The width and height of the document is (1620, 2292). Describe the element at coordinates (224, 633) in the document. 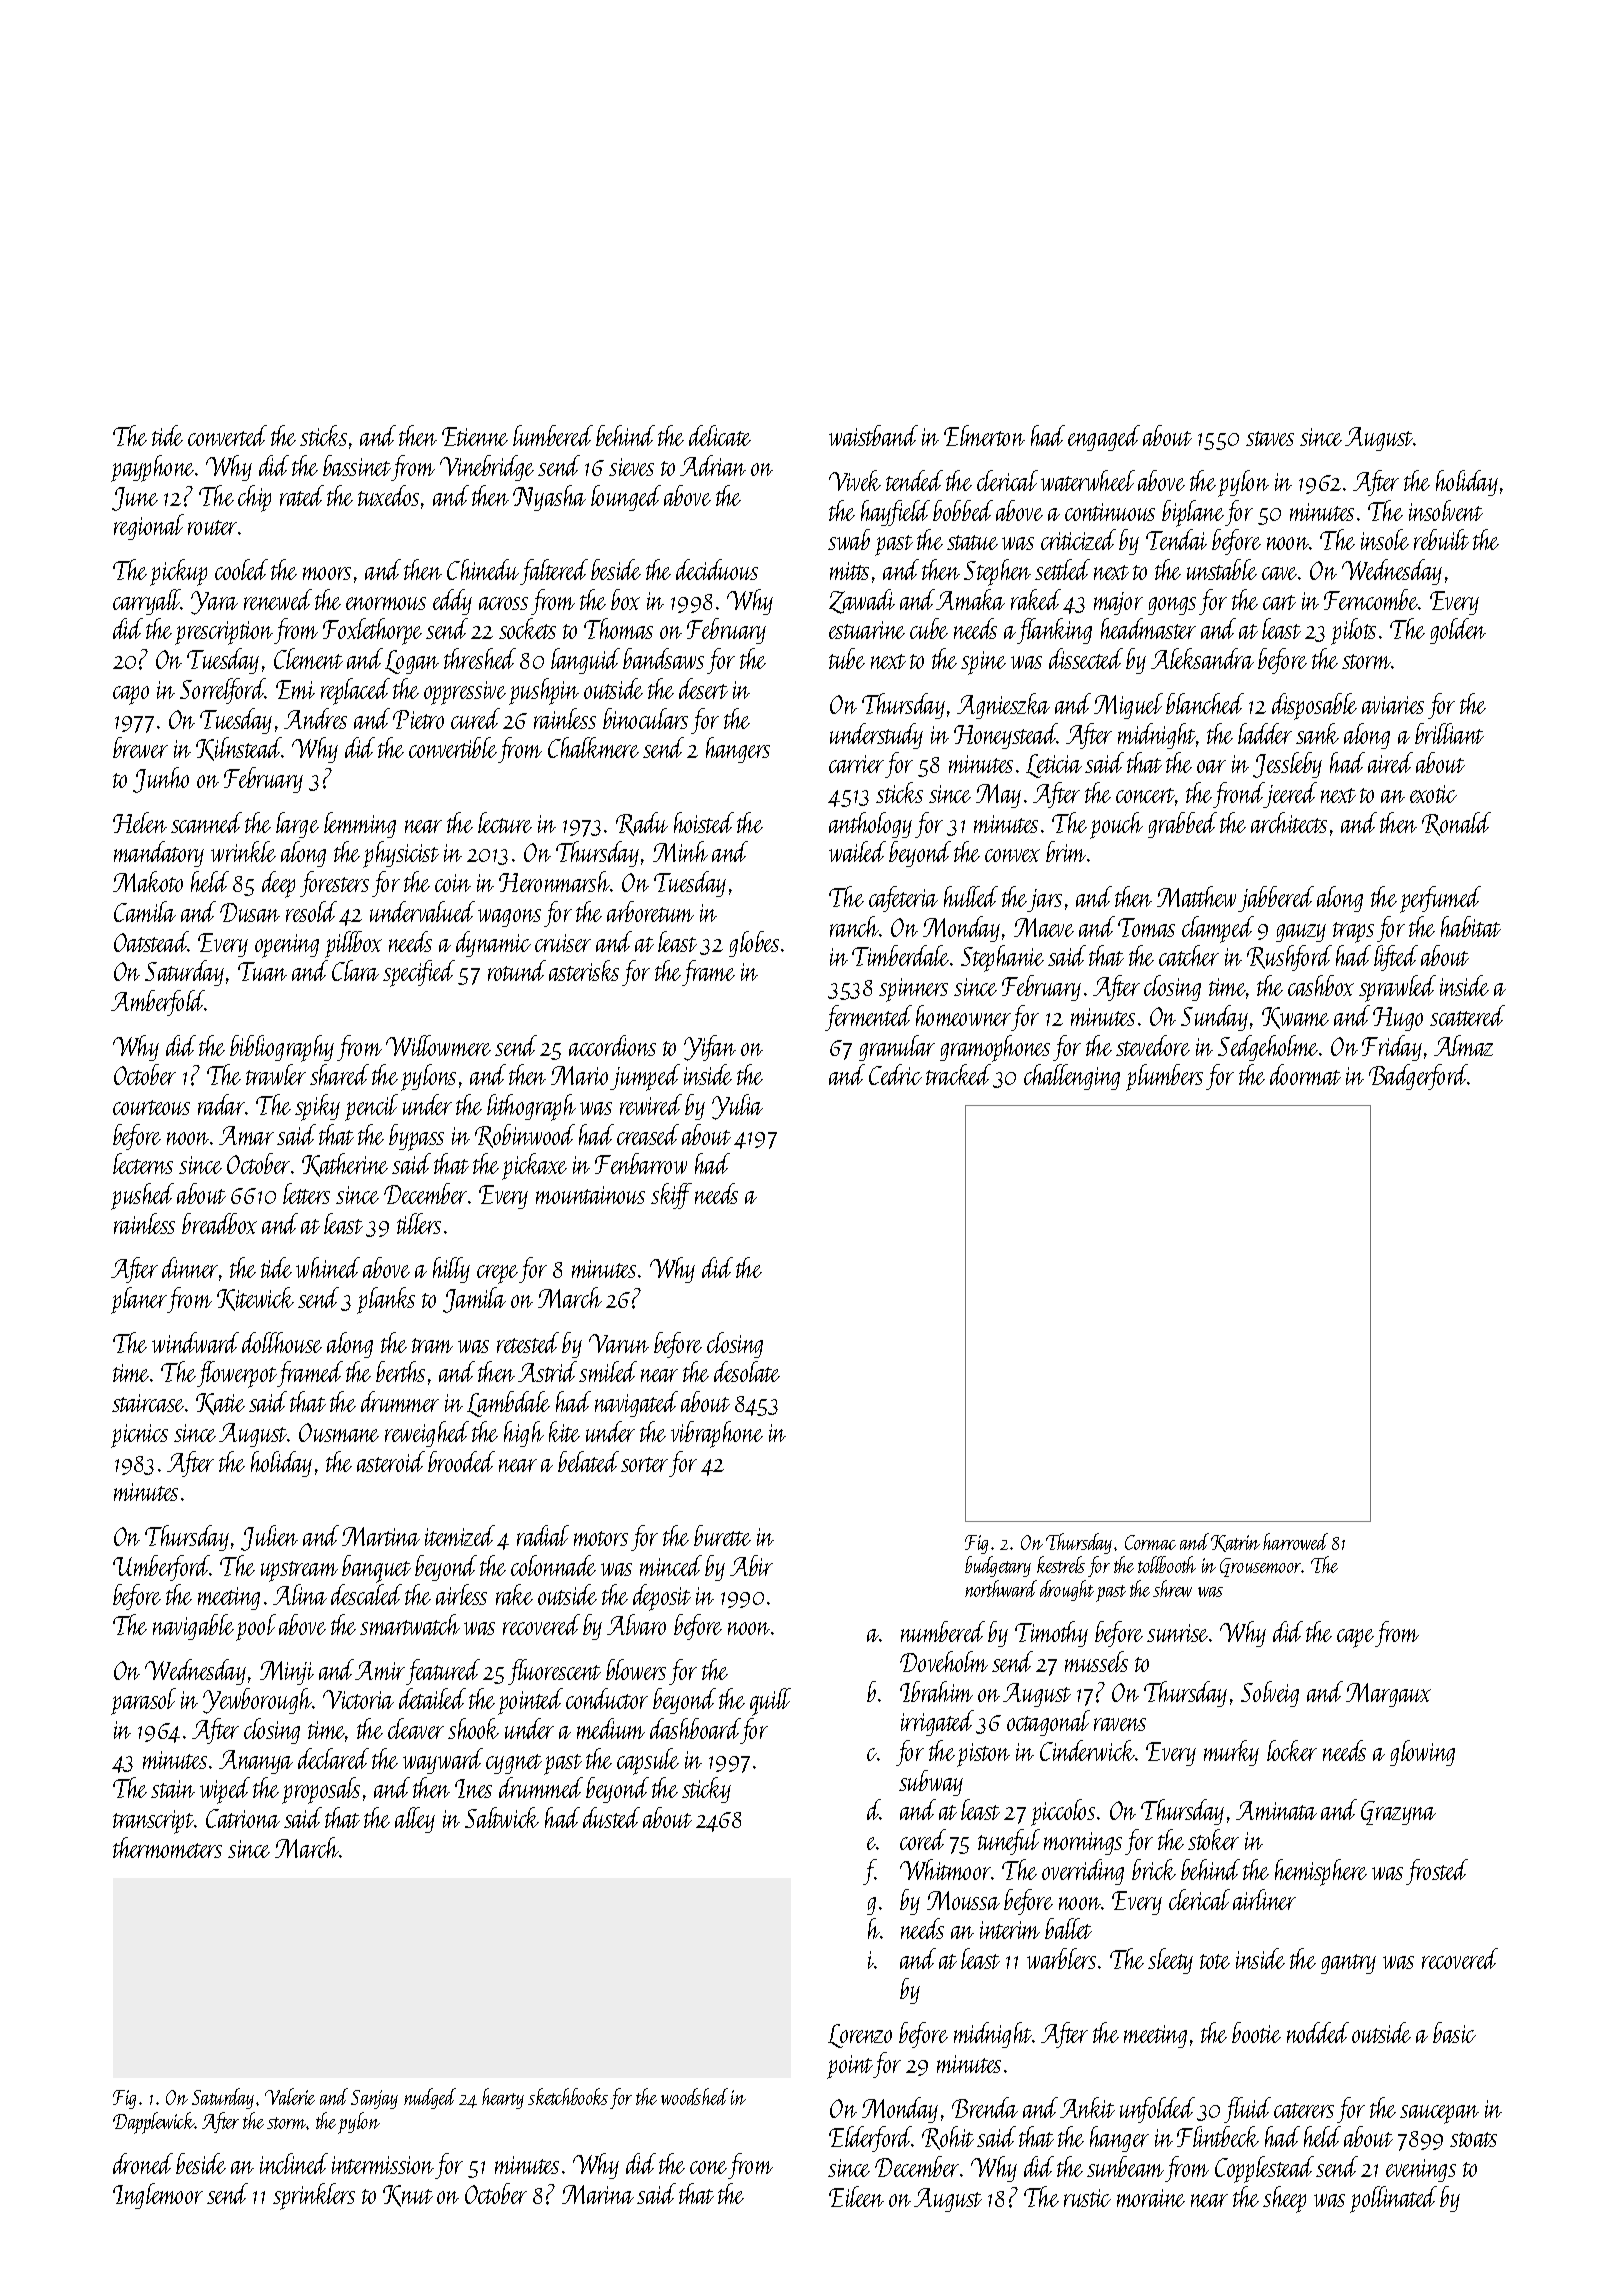

I see `prescription` at that location.
